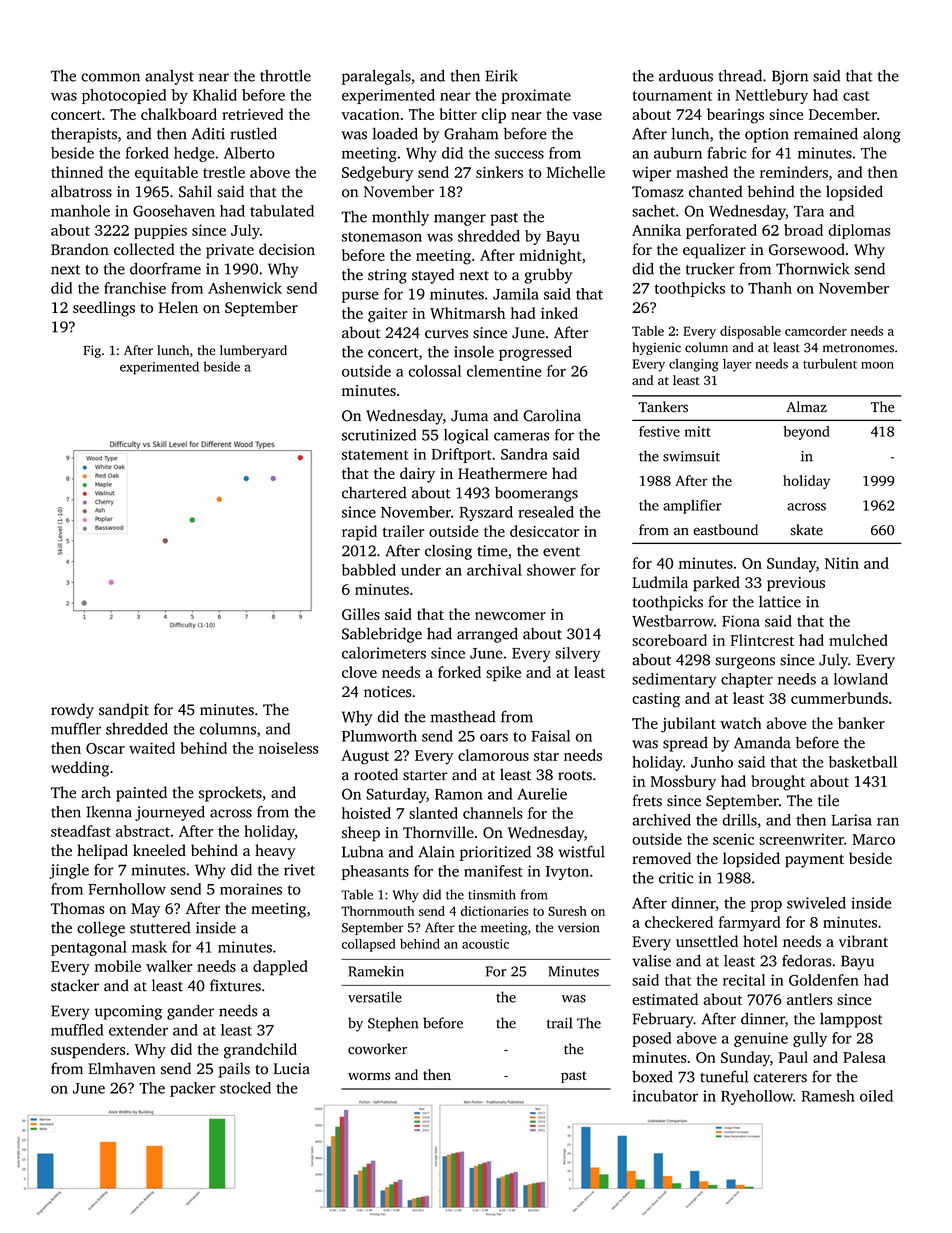  What do you see at coordinates (400, 218) in the document?
I see `monthly` at bounding box center [400, 218].
